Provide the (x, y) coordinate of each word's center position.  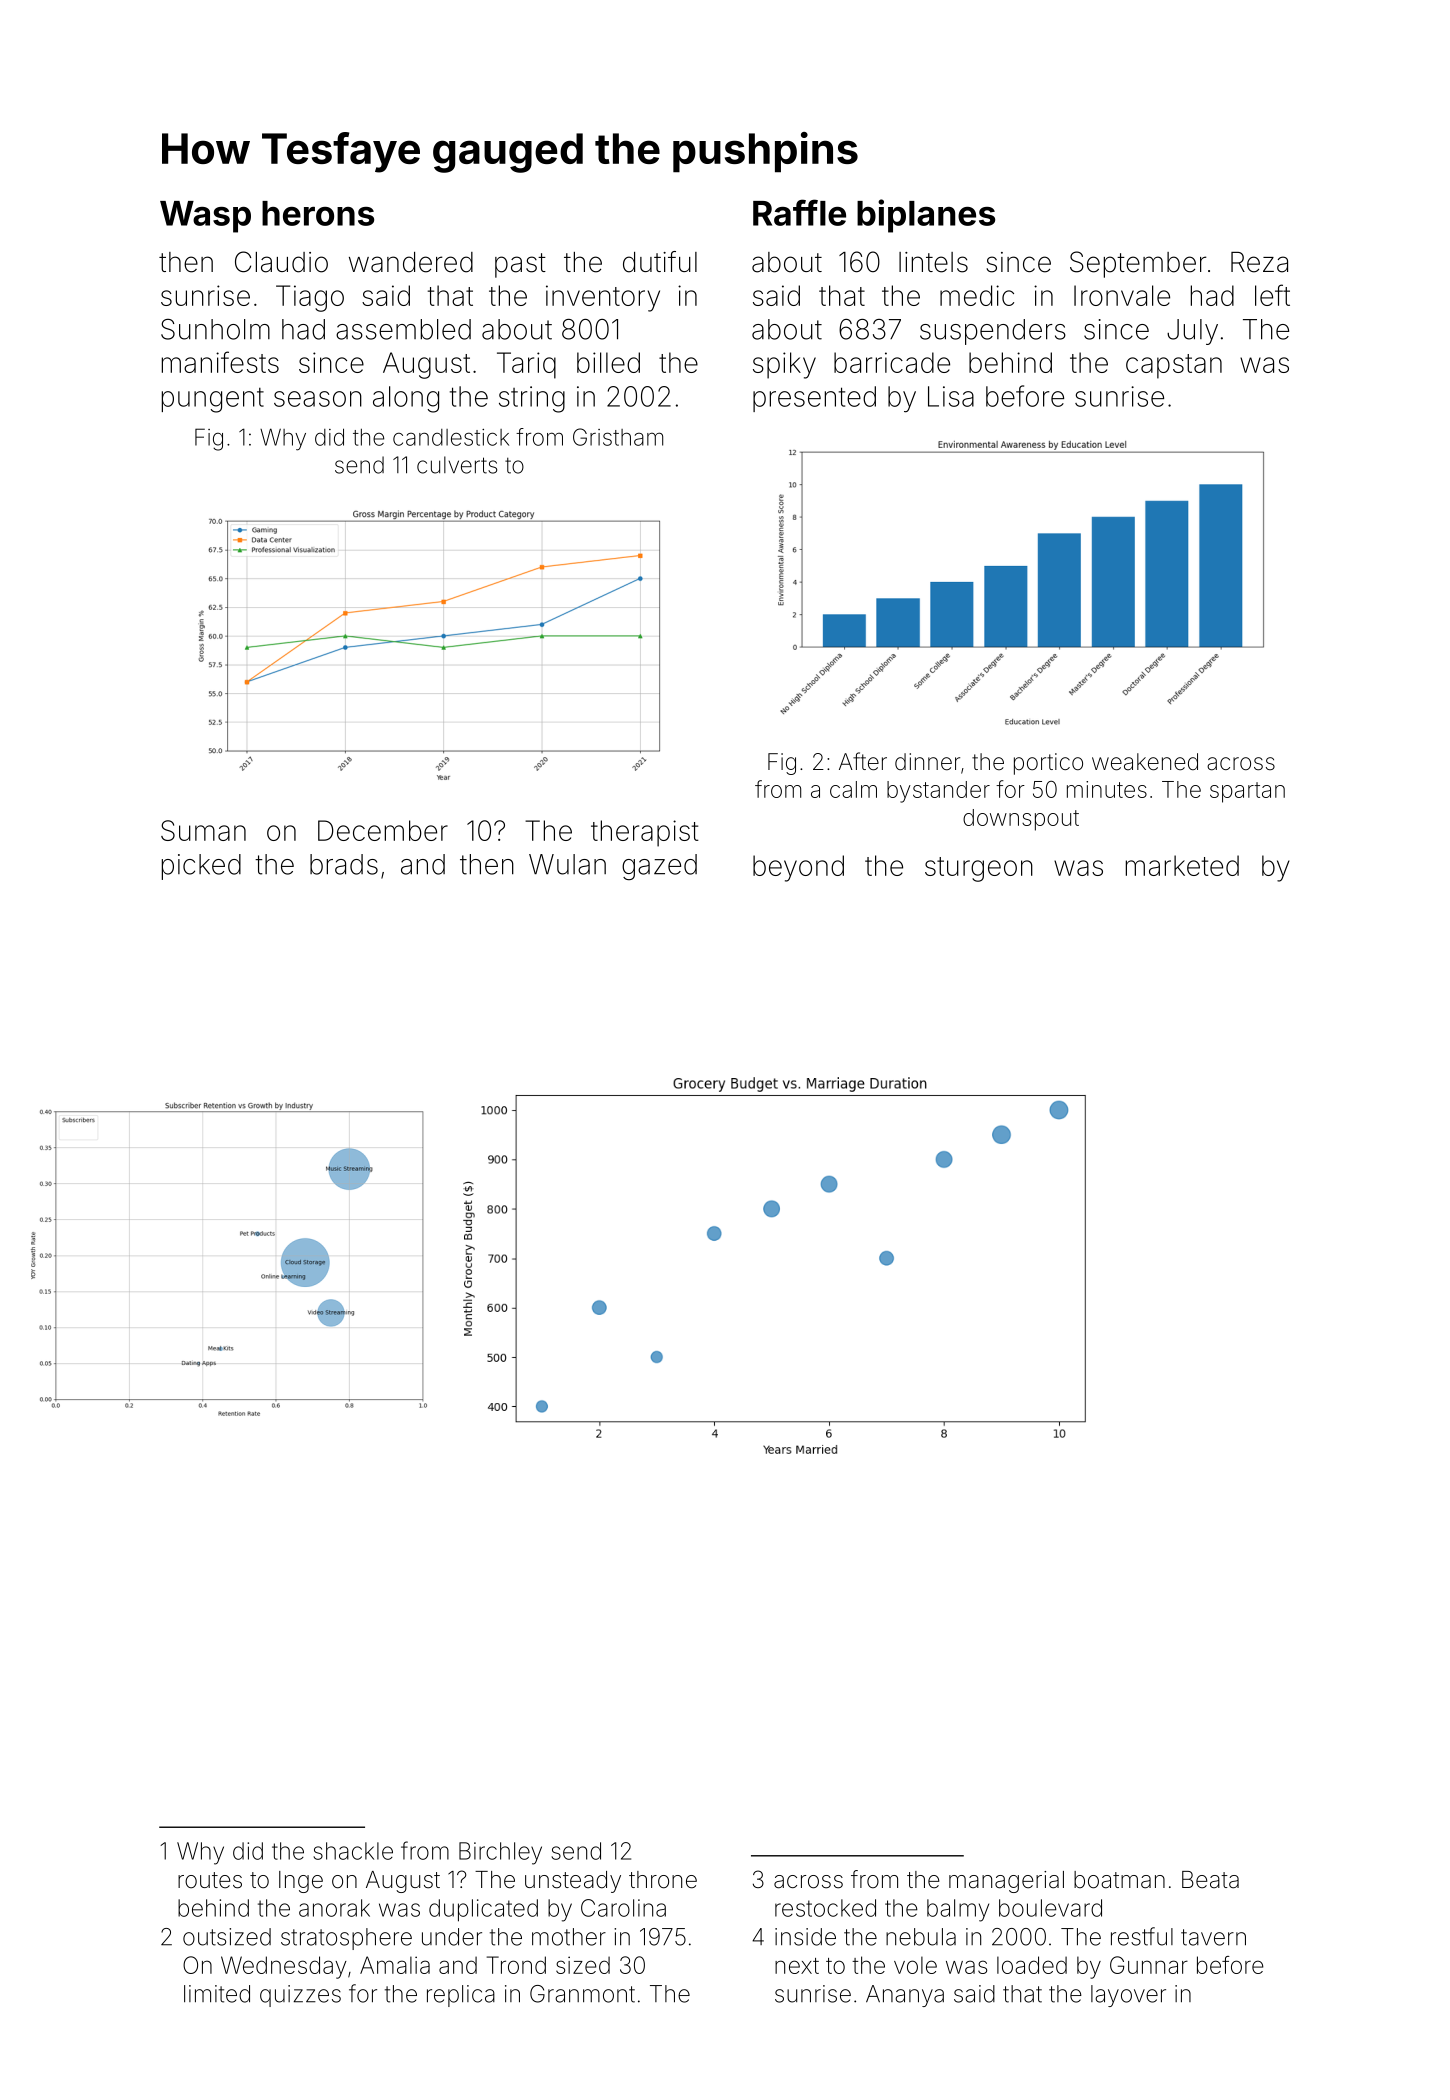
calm (853, 789)
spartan (1247, 792)
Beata (1210, 1880)
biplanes (926, 216)
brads (344, 864)
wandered (411, 262)
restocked (825, 1908)
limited (217, 1994)
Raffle (799, 212)
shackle (353, 1851)
